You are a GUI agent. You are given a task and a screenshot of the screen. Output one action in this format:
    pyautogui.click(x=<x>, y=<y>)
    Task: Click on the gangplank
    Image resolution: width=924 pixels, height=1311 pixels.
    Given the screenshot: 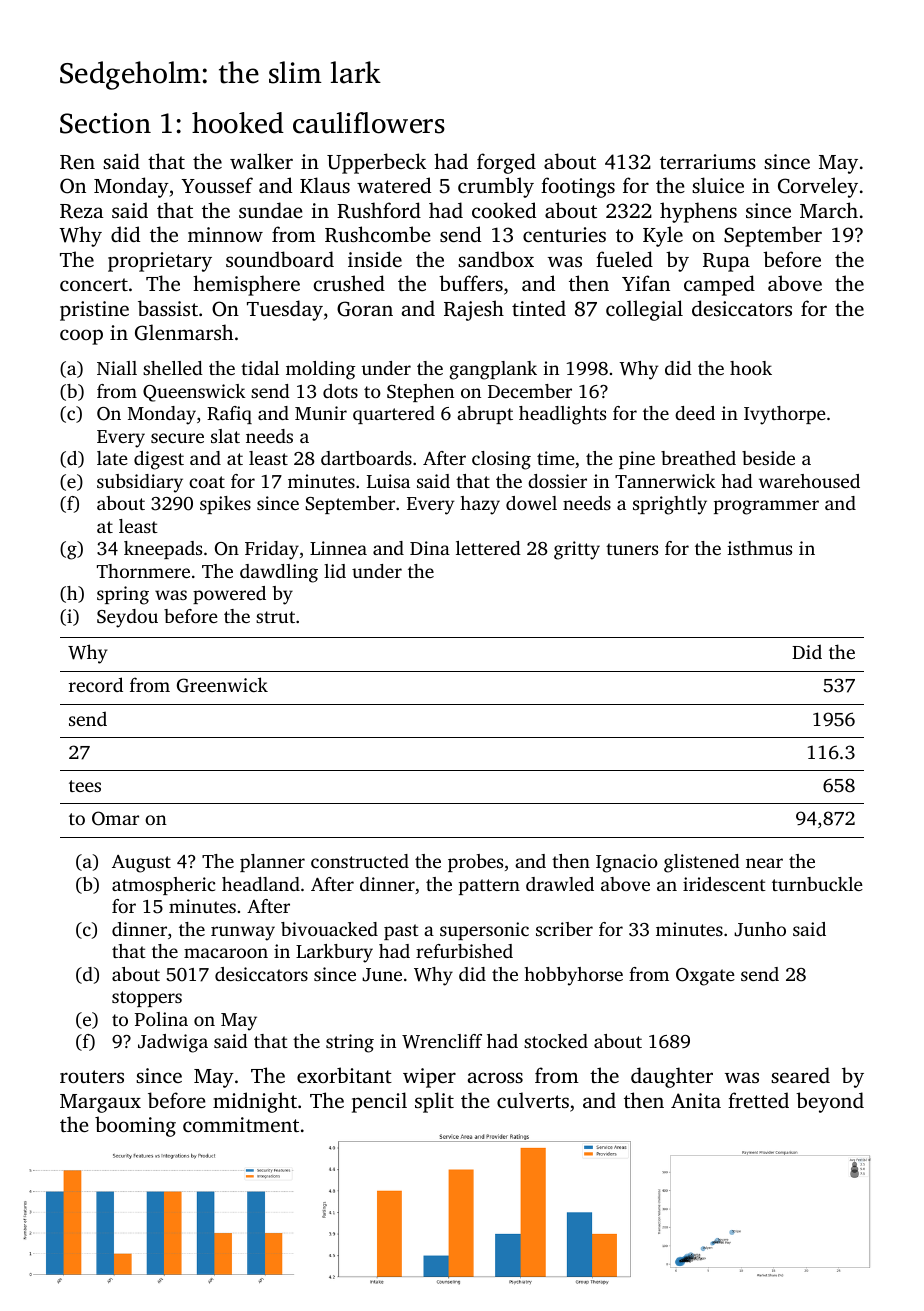 What is the action you would take?
    pyautogui.click(x=493, y=370)
